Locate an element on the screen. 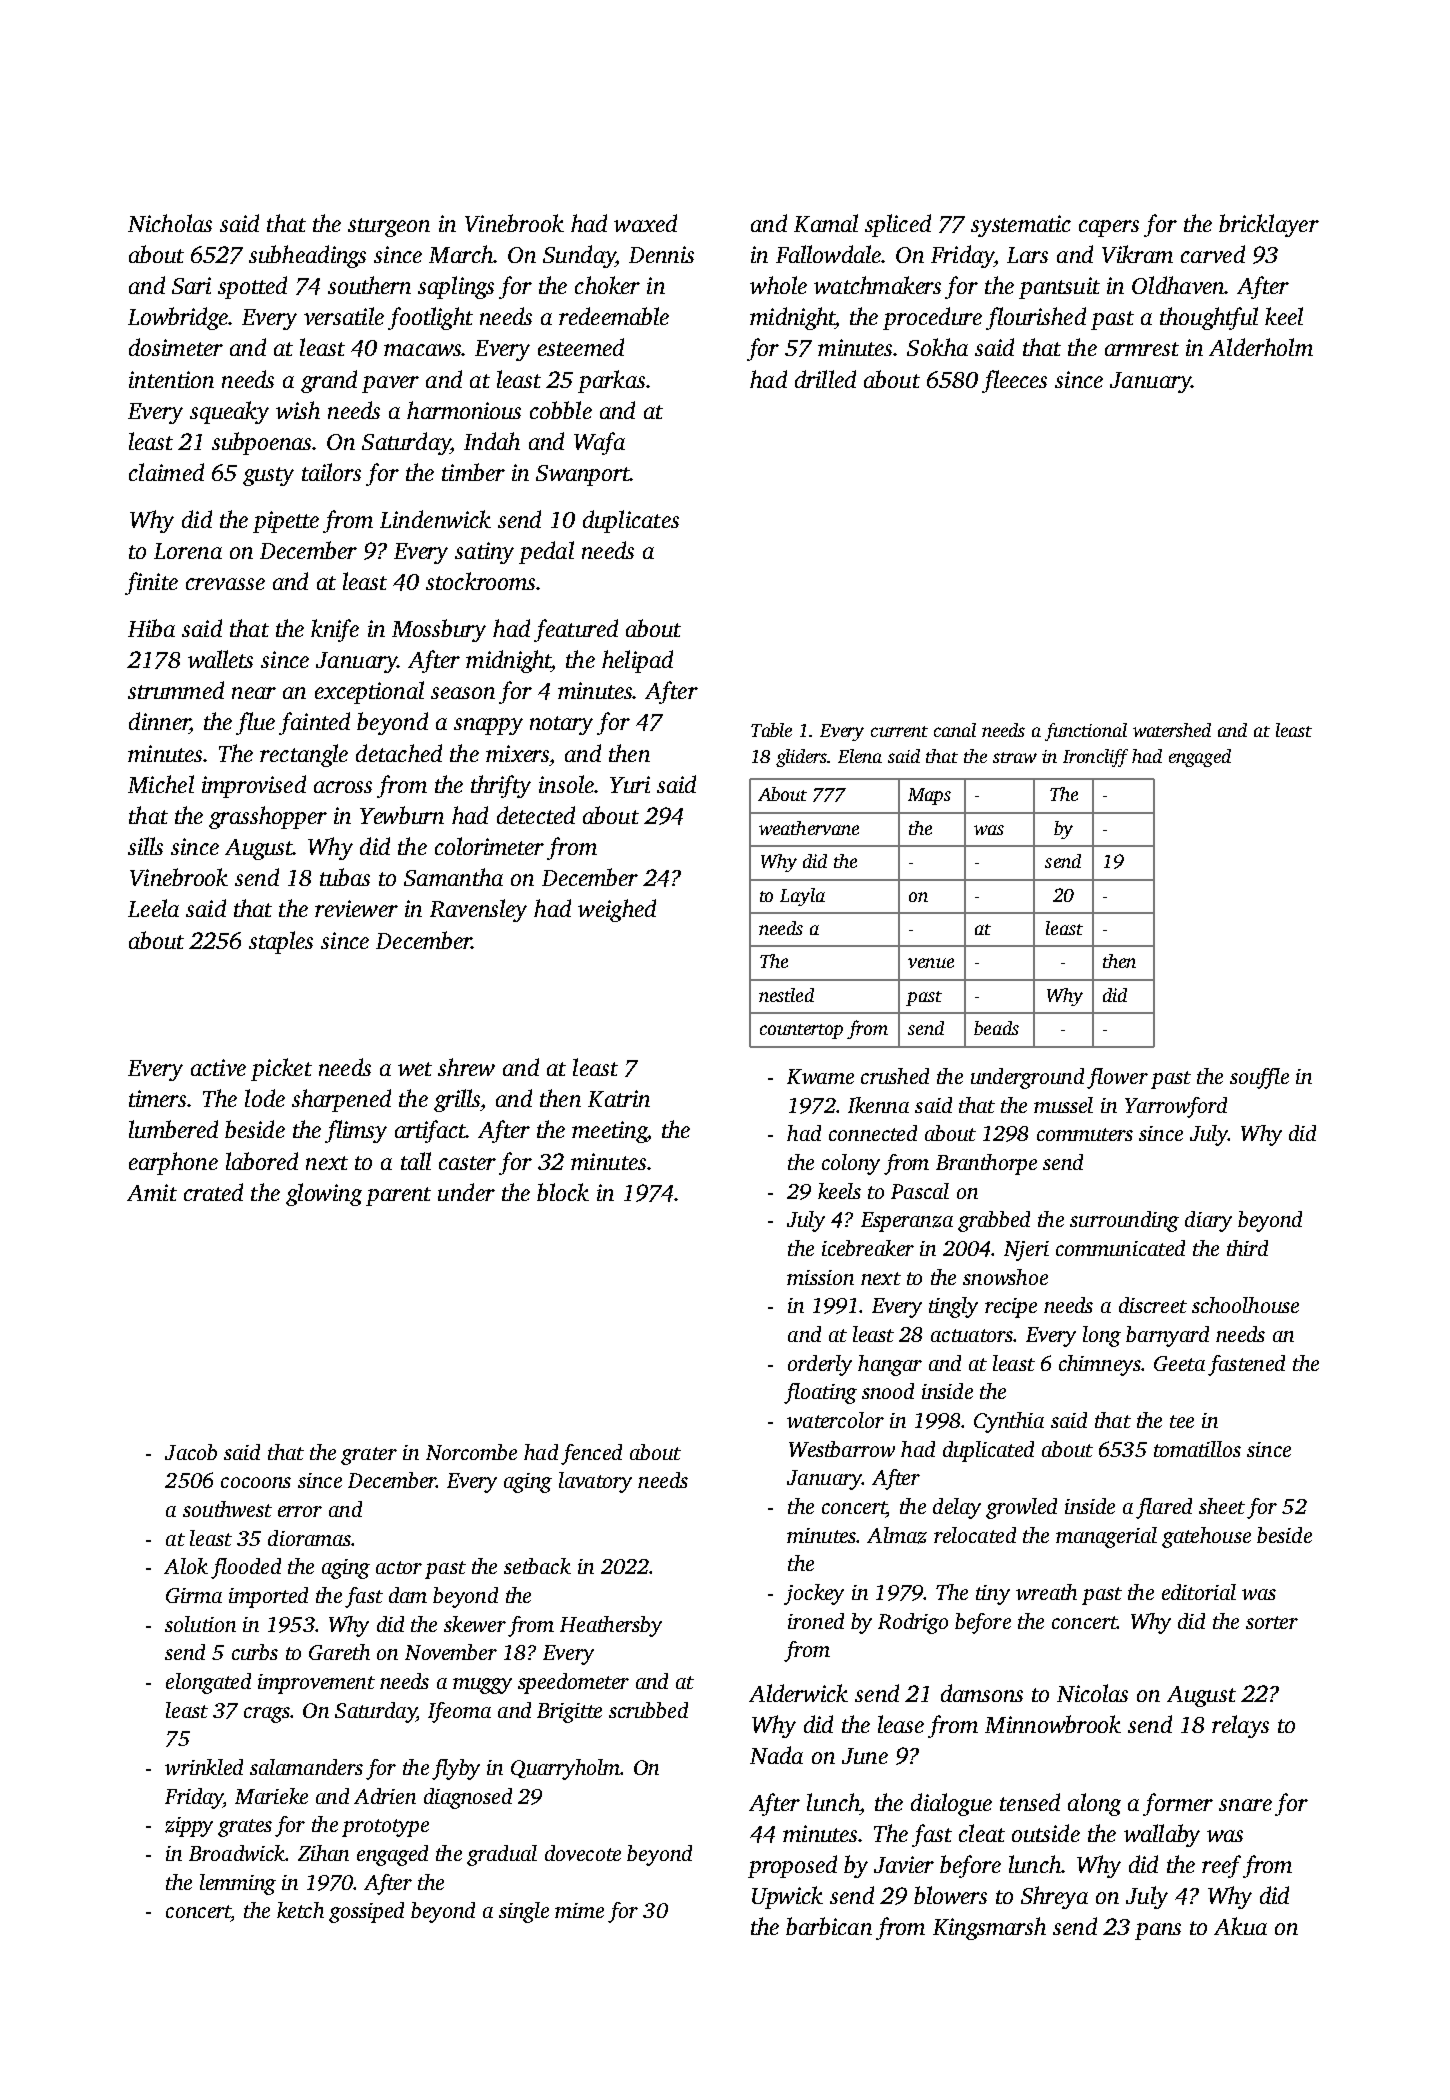 The height and width of the screenshot is (2100, 1450). flower is located at coordinates (1117, 1078).
